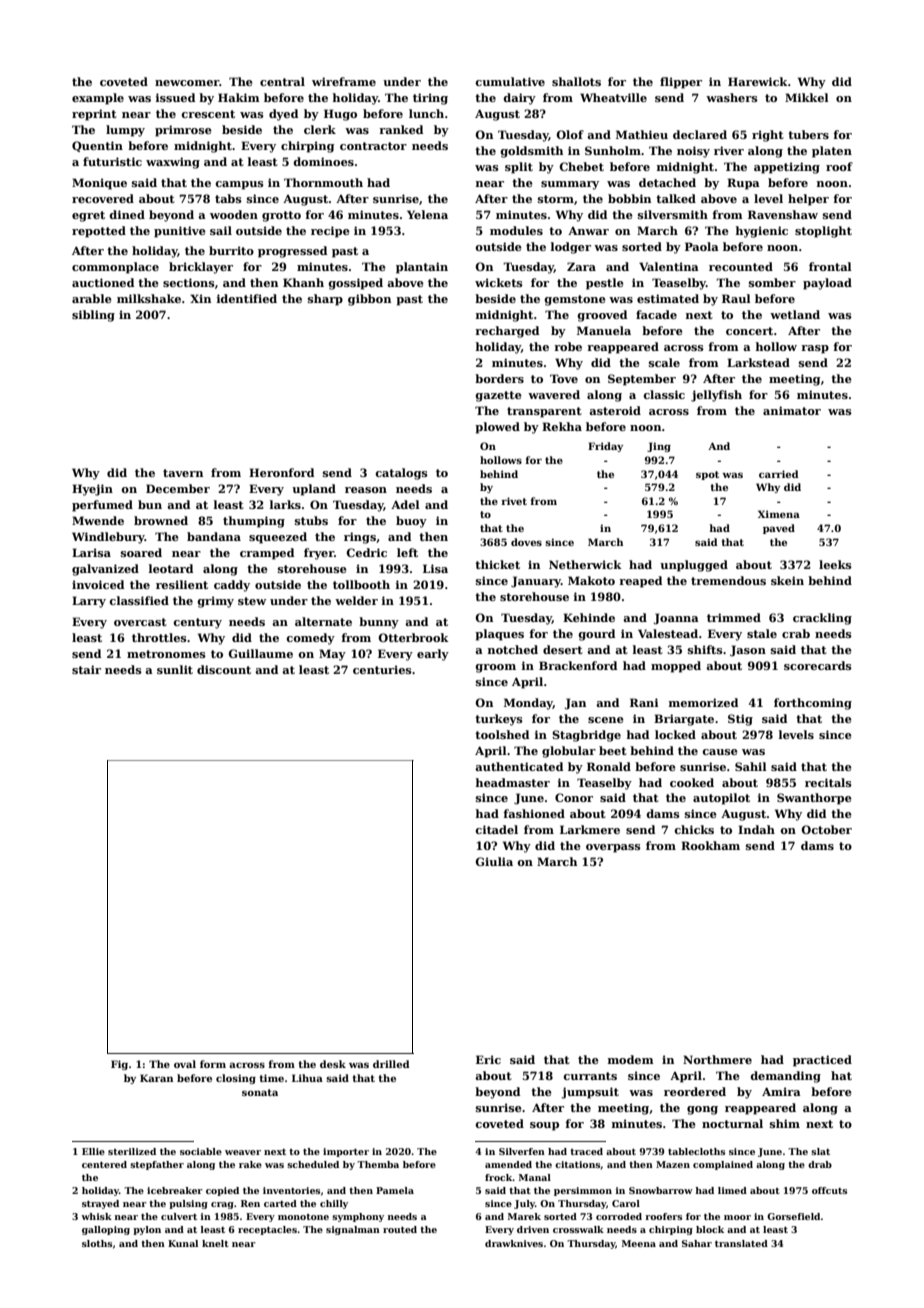 This page has height=1308, width=924. I want to click on January, so click(536, 582).
